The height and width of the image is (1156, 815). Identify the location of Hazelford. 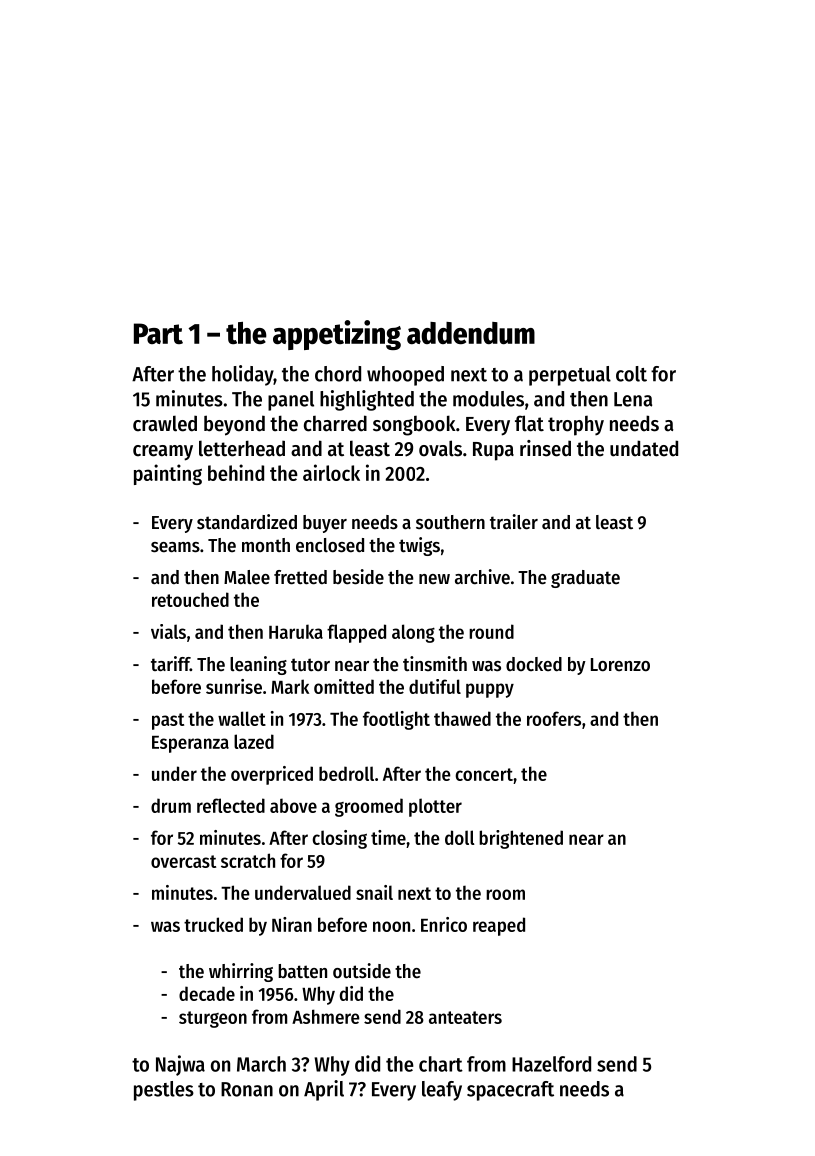
(551, 1064).
